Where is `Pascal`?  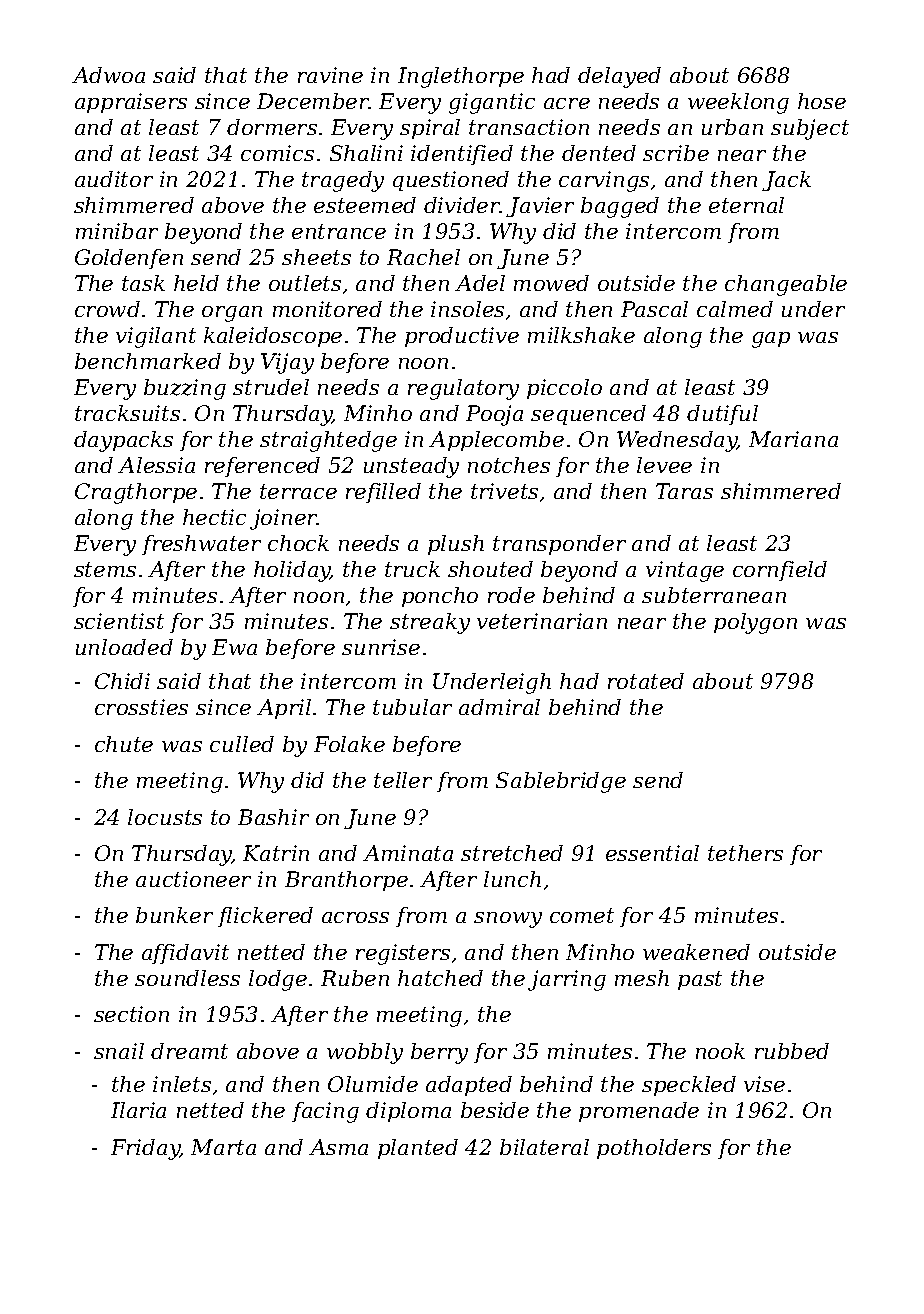
Pascal is located at coordinates (654, 309).
